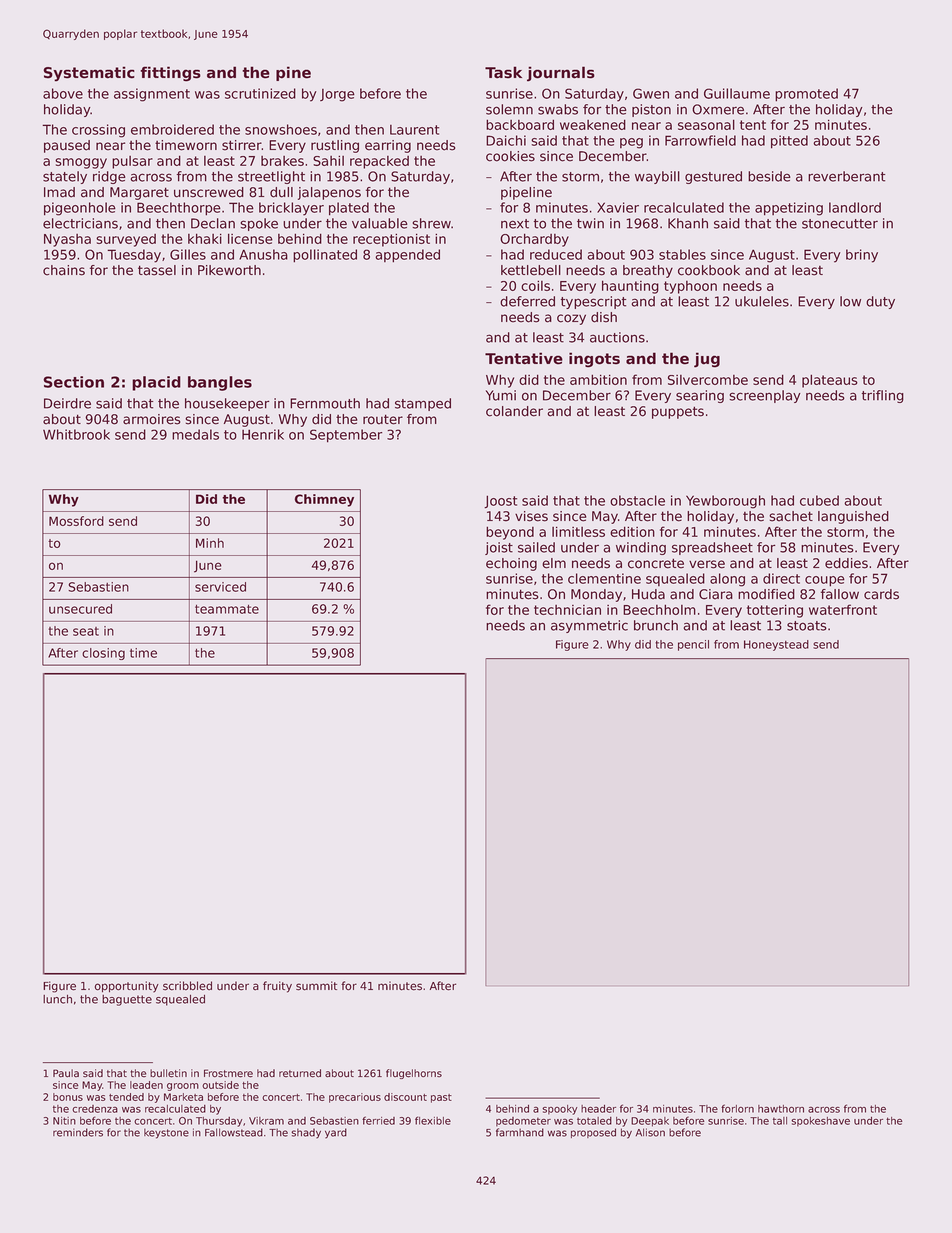 The width and height of the screenshot is (952, 1233). What do you see at coordinates (509, 109) in the screenshot?
I see `solemn` at bounding box center [509, 109].
